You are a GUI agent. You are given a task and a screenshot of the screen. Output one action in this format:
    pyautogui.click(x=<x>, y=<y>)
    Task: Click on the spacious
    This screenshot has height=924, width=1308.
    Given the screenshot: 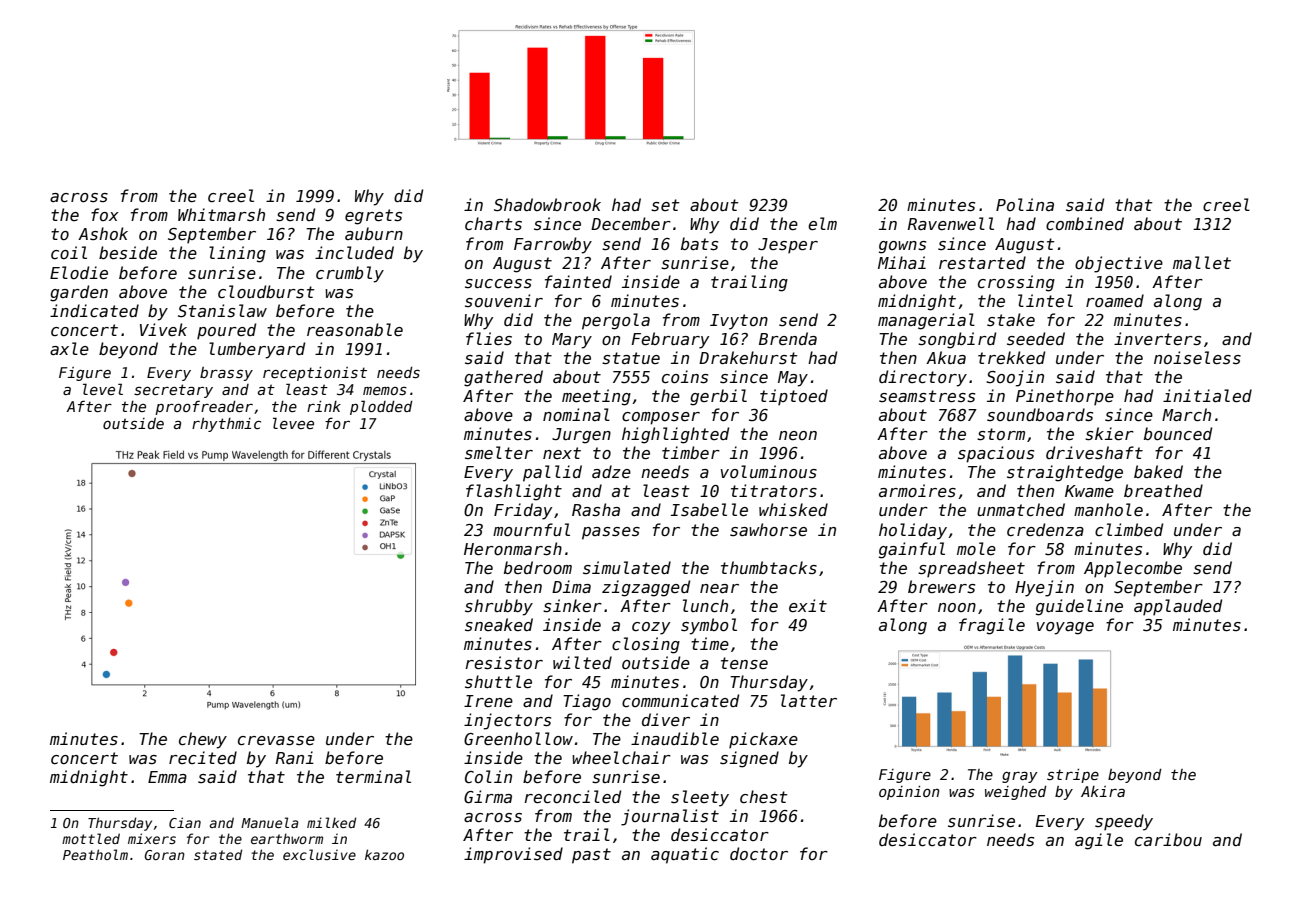 What is the action you would take?
    pyautogui.click(x=996, y=454)
